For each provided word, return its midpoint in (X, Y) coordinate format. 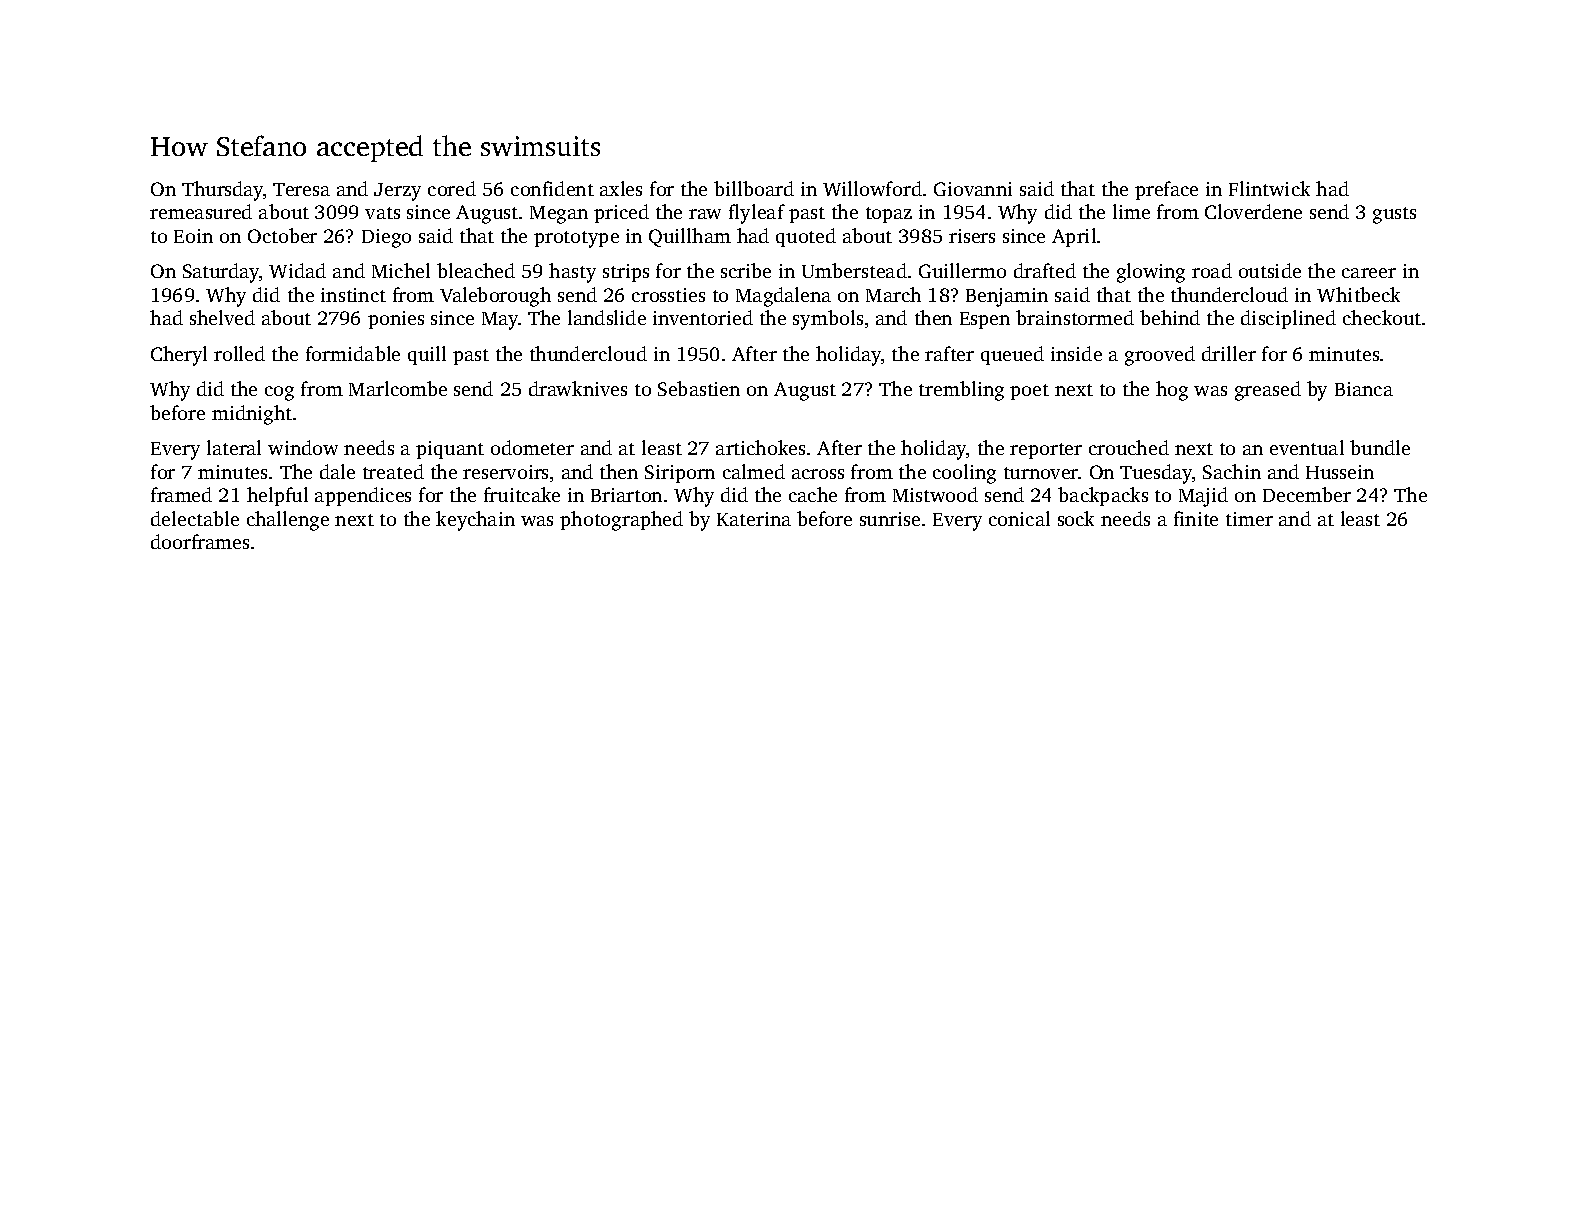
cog (279, 393)
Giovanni (973, 189)
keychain (475, 521)
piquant (450, 450)
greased (1268, 391)
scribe (746, 270)
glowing (1151, 273)
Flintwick (1269, 188)
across (818, 474)
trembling (961, 391)
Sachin (1232, 471)
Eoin (193, 236)
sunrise (890, 519)
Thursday (223, 191)
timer (1249, 519)
